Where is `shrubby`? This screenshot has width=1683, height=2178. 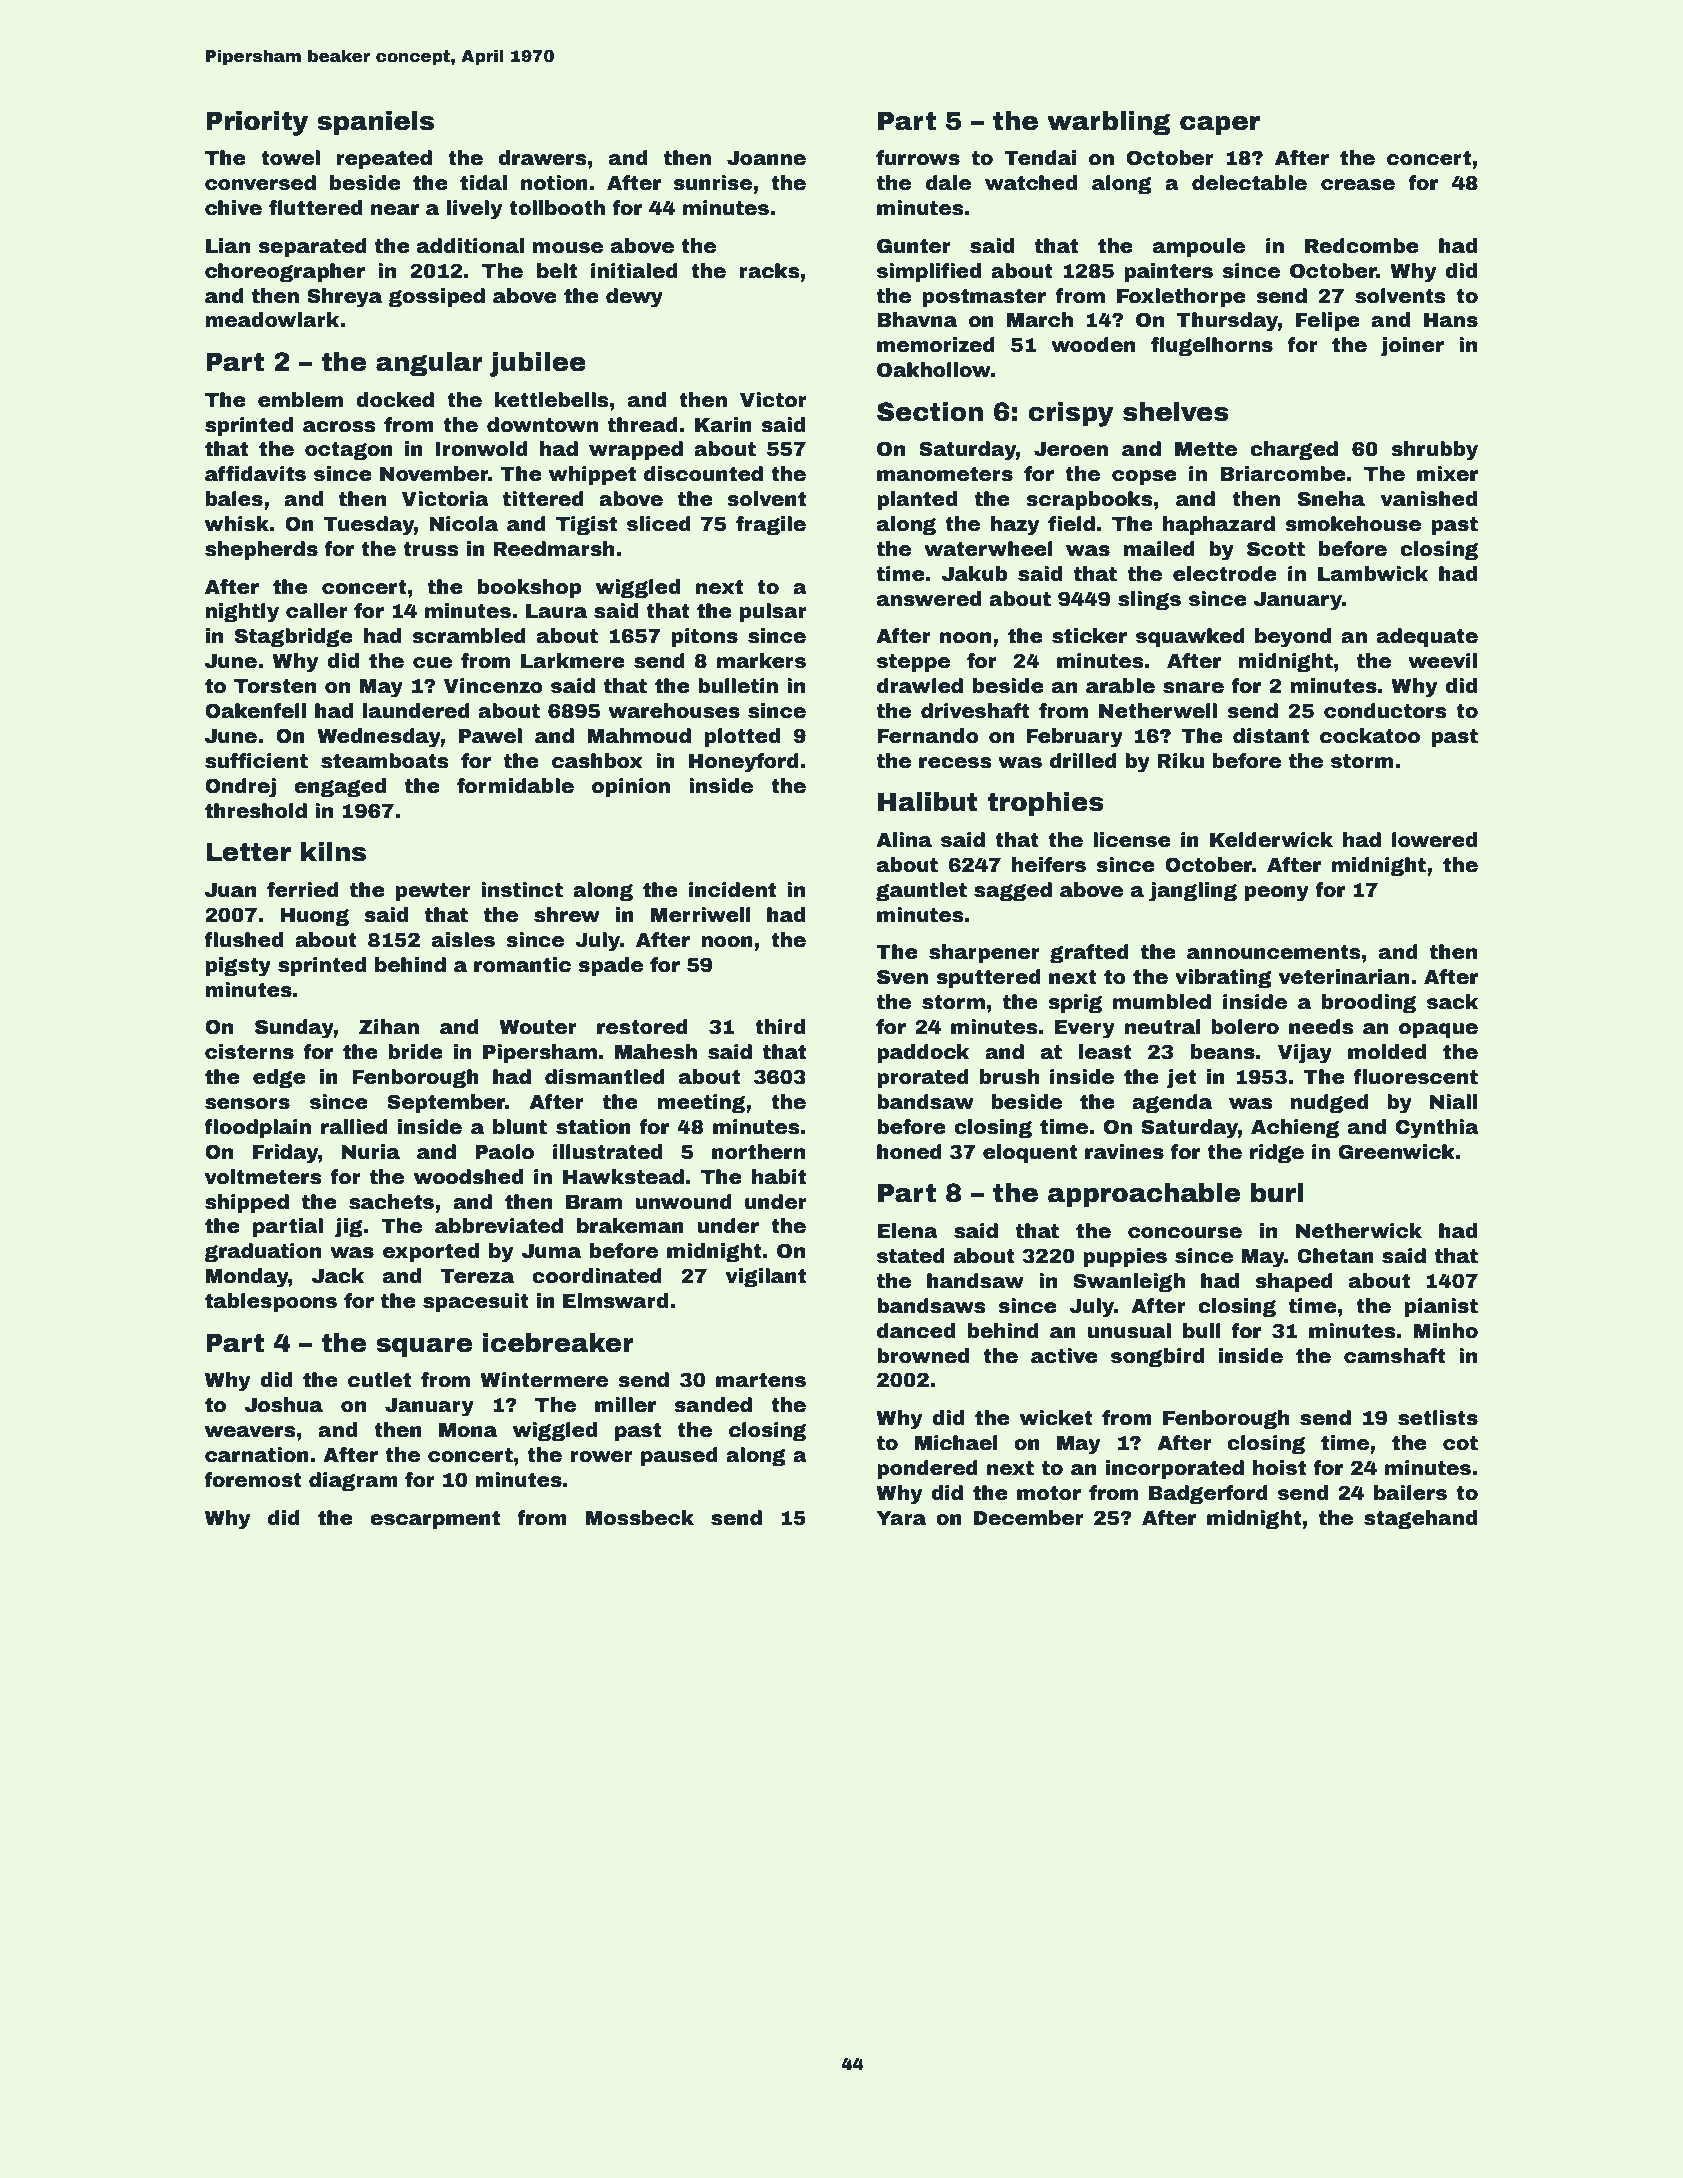 shrubby is located at coordinates (1434, 451).
